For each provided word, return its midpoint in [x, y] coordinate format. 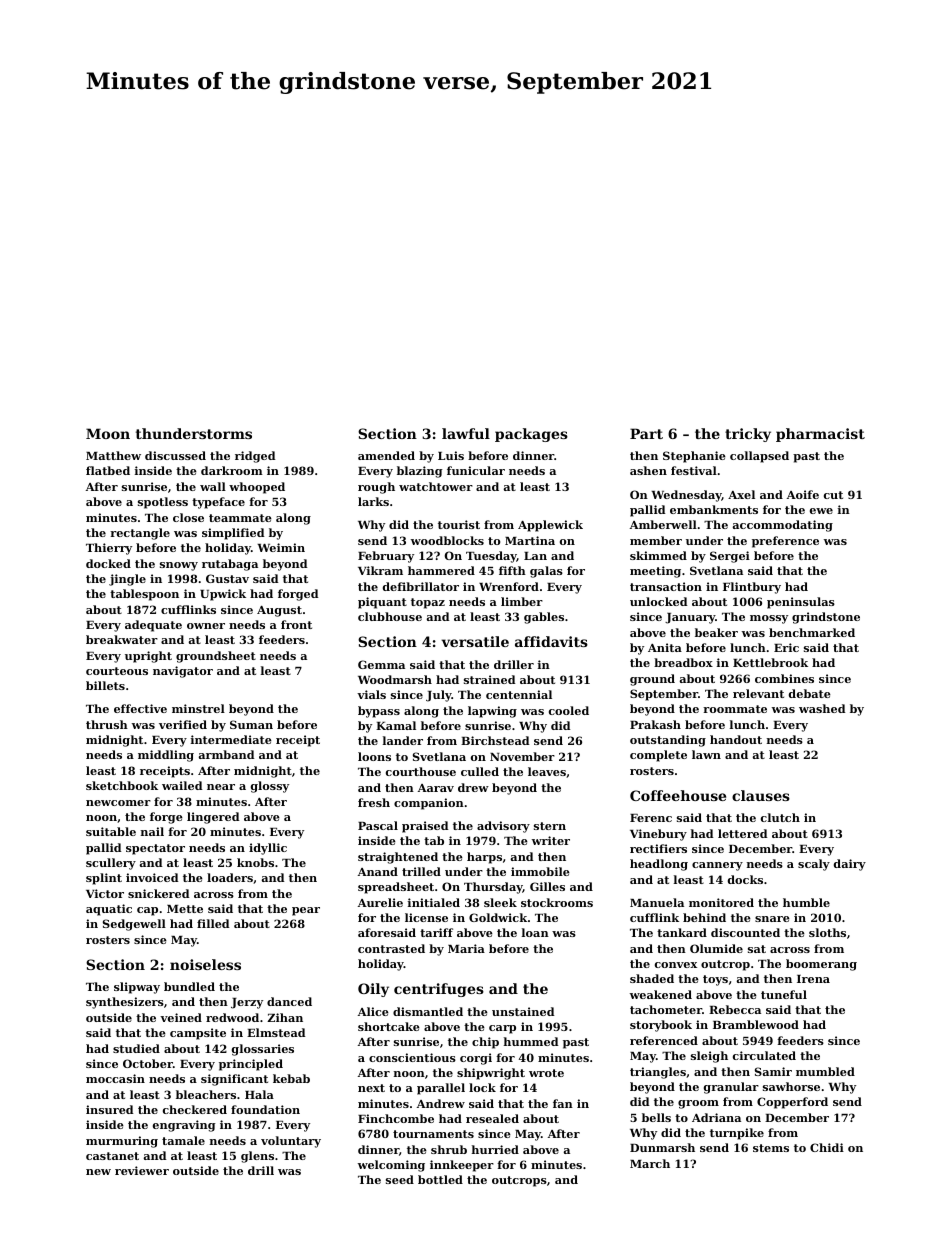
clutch [780, 817]
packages [531, 435]
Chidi [827, 1147]
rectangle [140, 534]
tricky [748, 435]
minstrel [198, 708]
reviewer [142, 1170]
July [439, 696]
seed [400, 1179]
